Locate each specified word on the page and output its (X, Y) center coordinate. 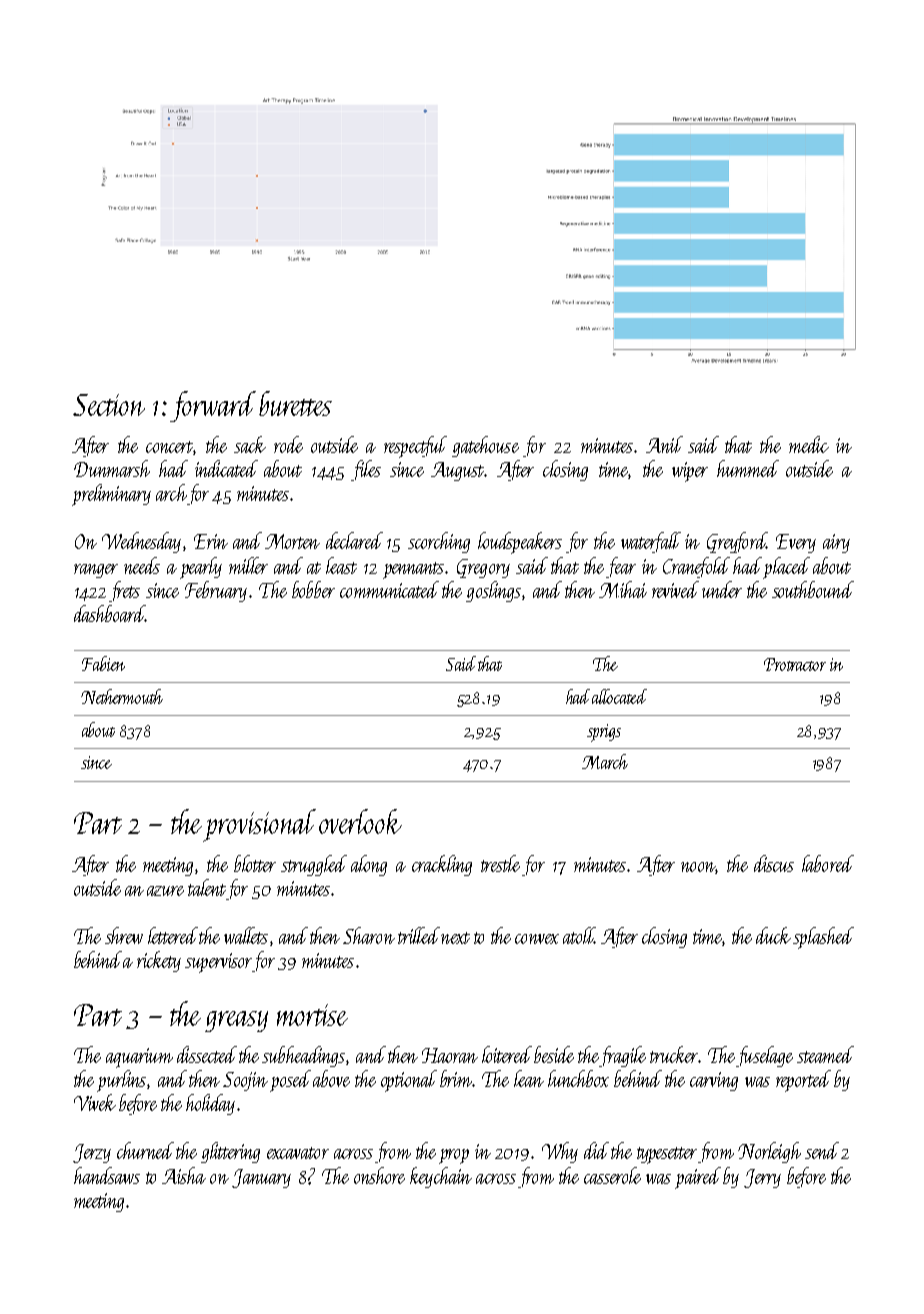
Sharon (369, 935)
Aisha (184, 1175)
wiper (690, 472)
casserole (612, 1175)
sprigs (604, 733)
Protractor (795, 664)
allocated (619, 696)
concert (169, 447)
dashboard (109, 613)
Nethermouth (122, 696)
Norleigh (769, 1152)
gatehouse (485, 446)
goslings (493, 591)
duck (773, 935)
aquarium (139, 1058)
